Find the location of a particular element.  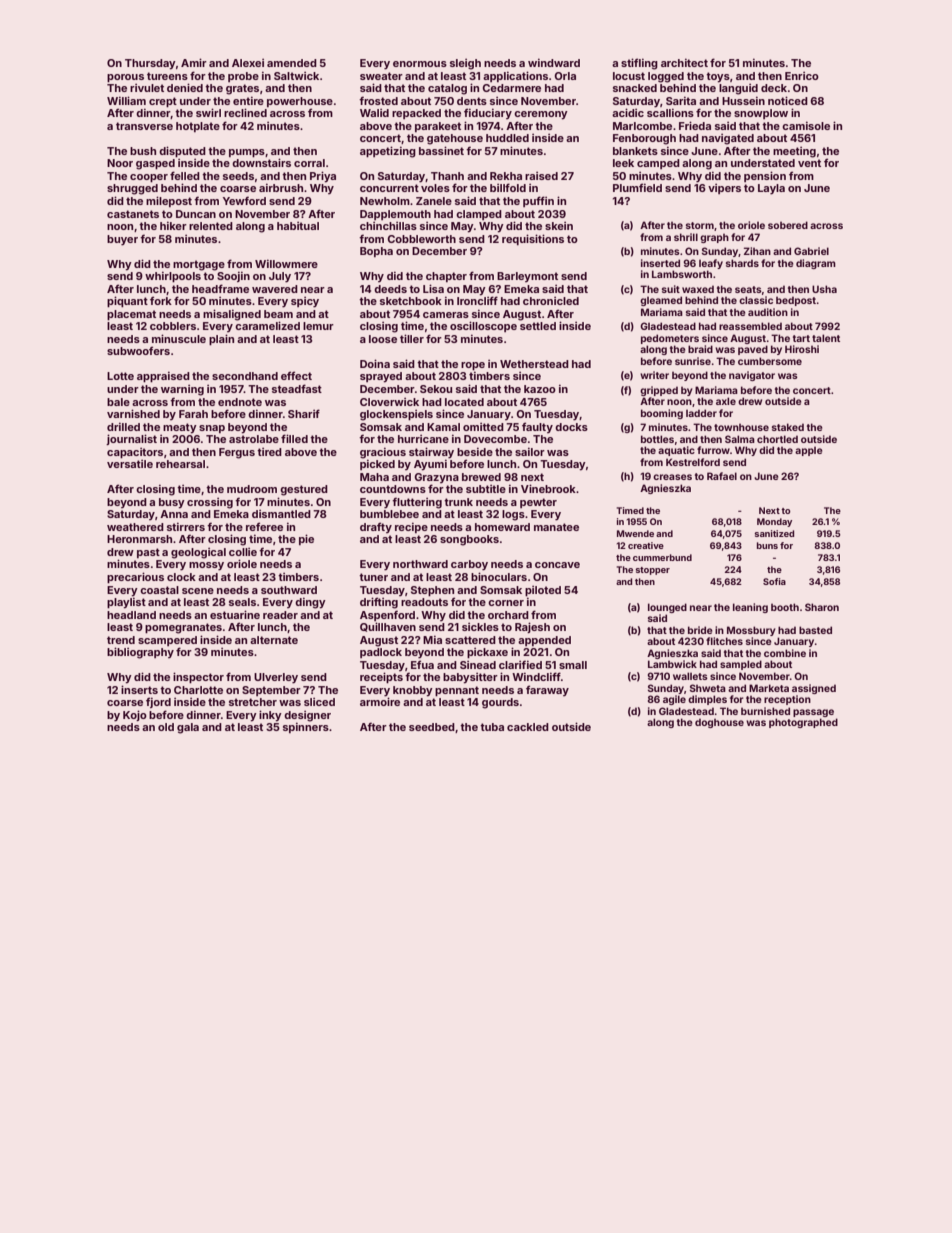

trend is located at coordinates (121, 640).
